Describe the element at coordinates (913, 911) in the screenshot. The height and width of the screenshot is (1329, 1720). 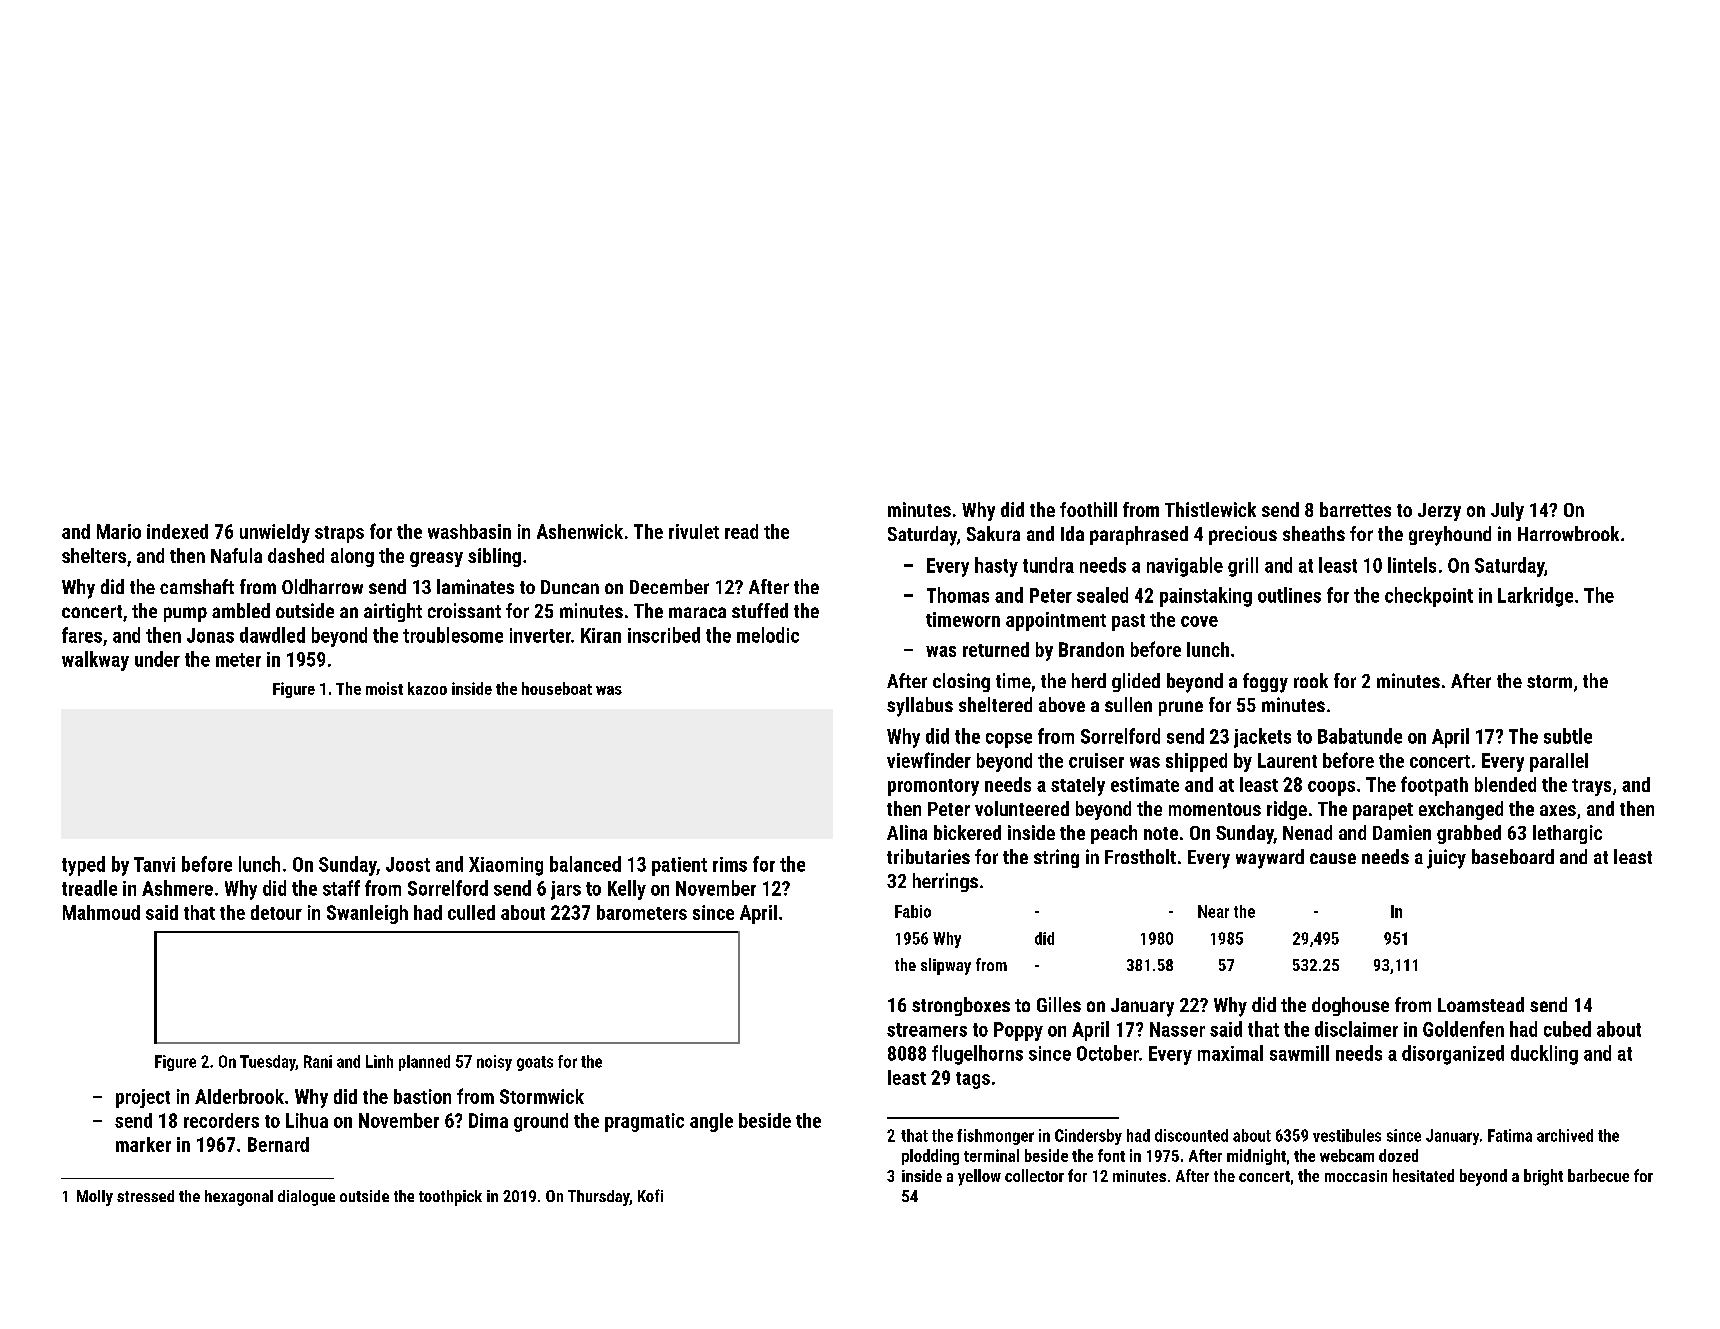
I see `Fabio` at that location.
